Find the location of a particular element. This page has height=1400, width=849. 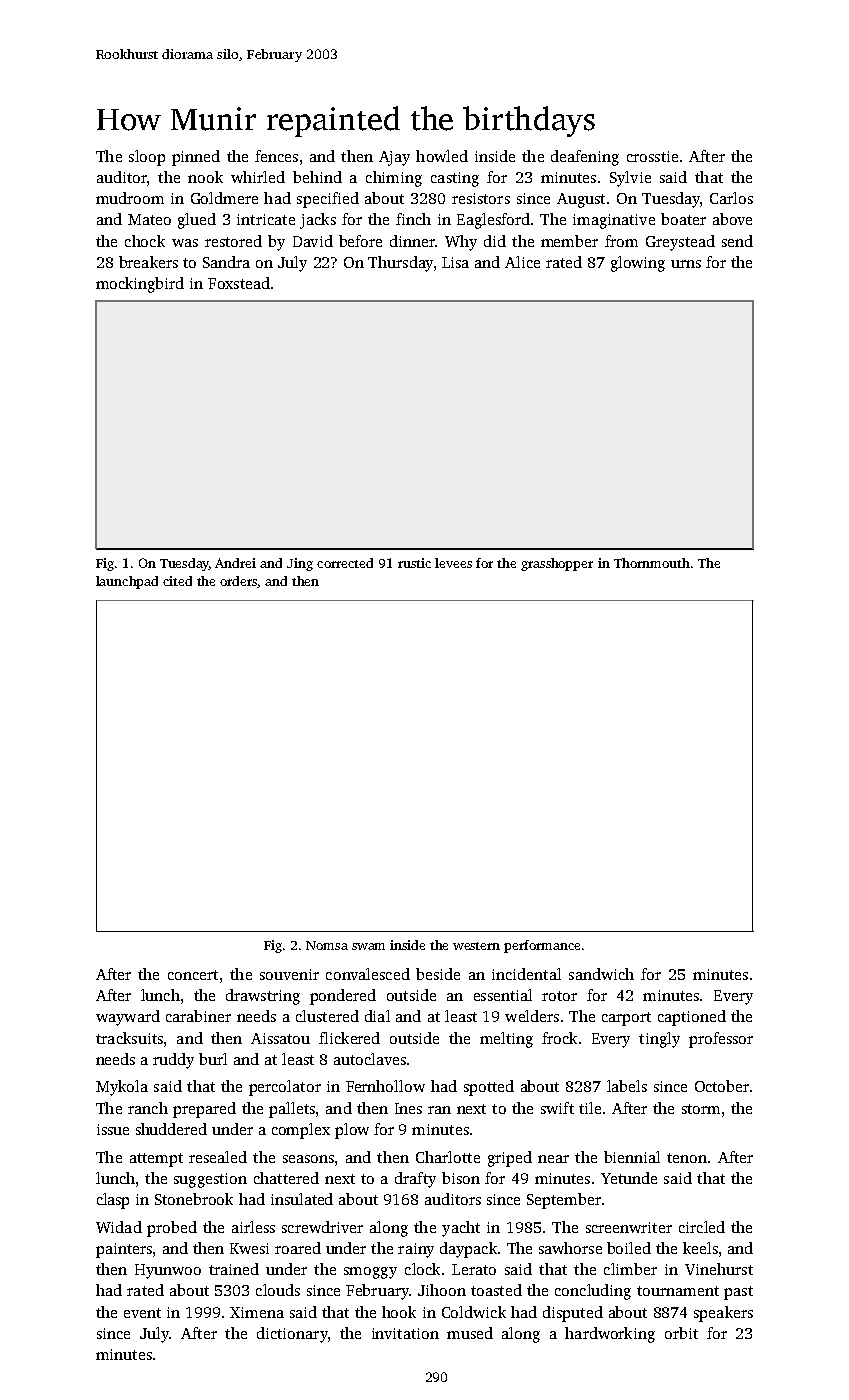

western is located at coordinates (476, 946).
